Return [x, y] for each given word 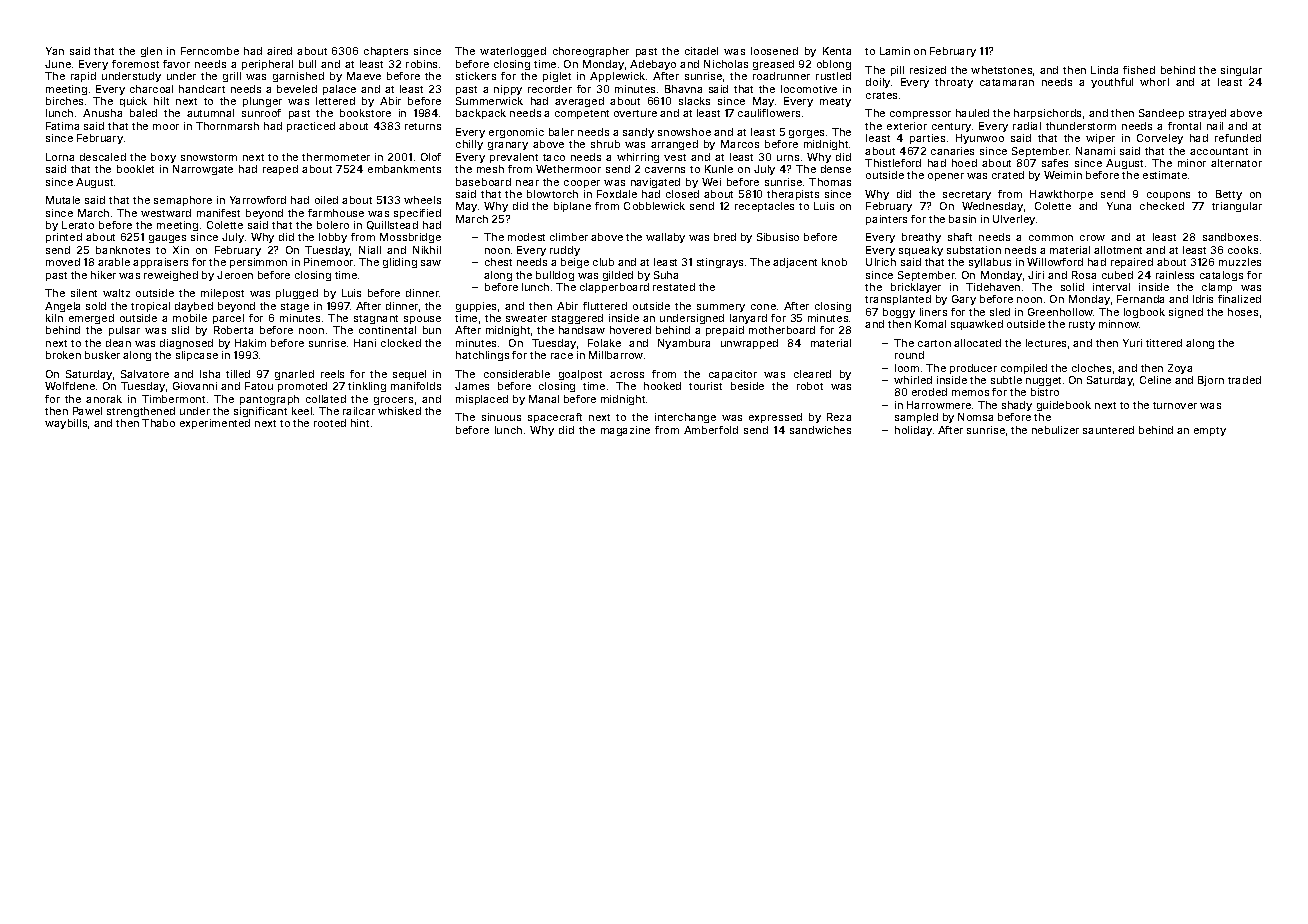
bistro [1045, 392]
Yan [55, 51]
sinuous [501, 417]
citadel [701, 51]
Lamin [895, 51]
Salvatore [145, 374]
